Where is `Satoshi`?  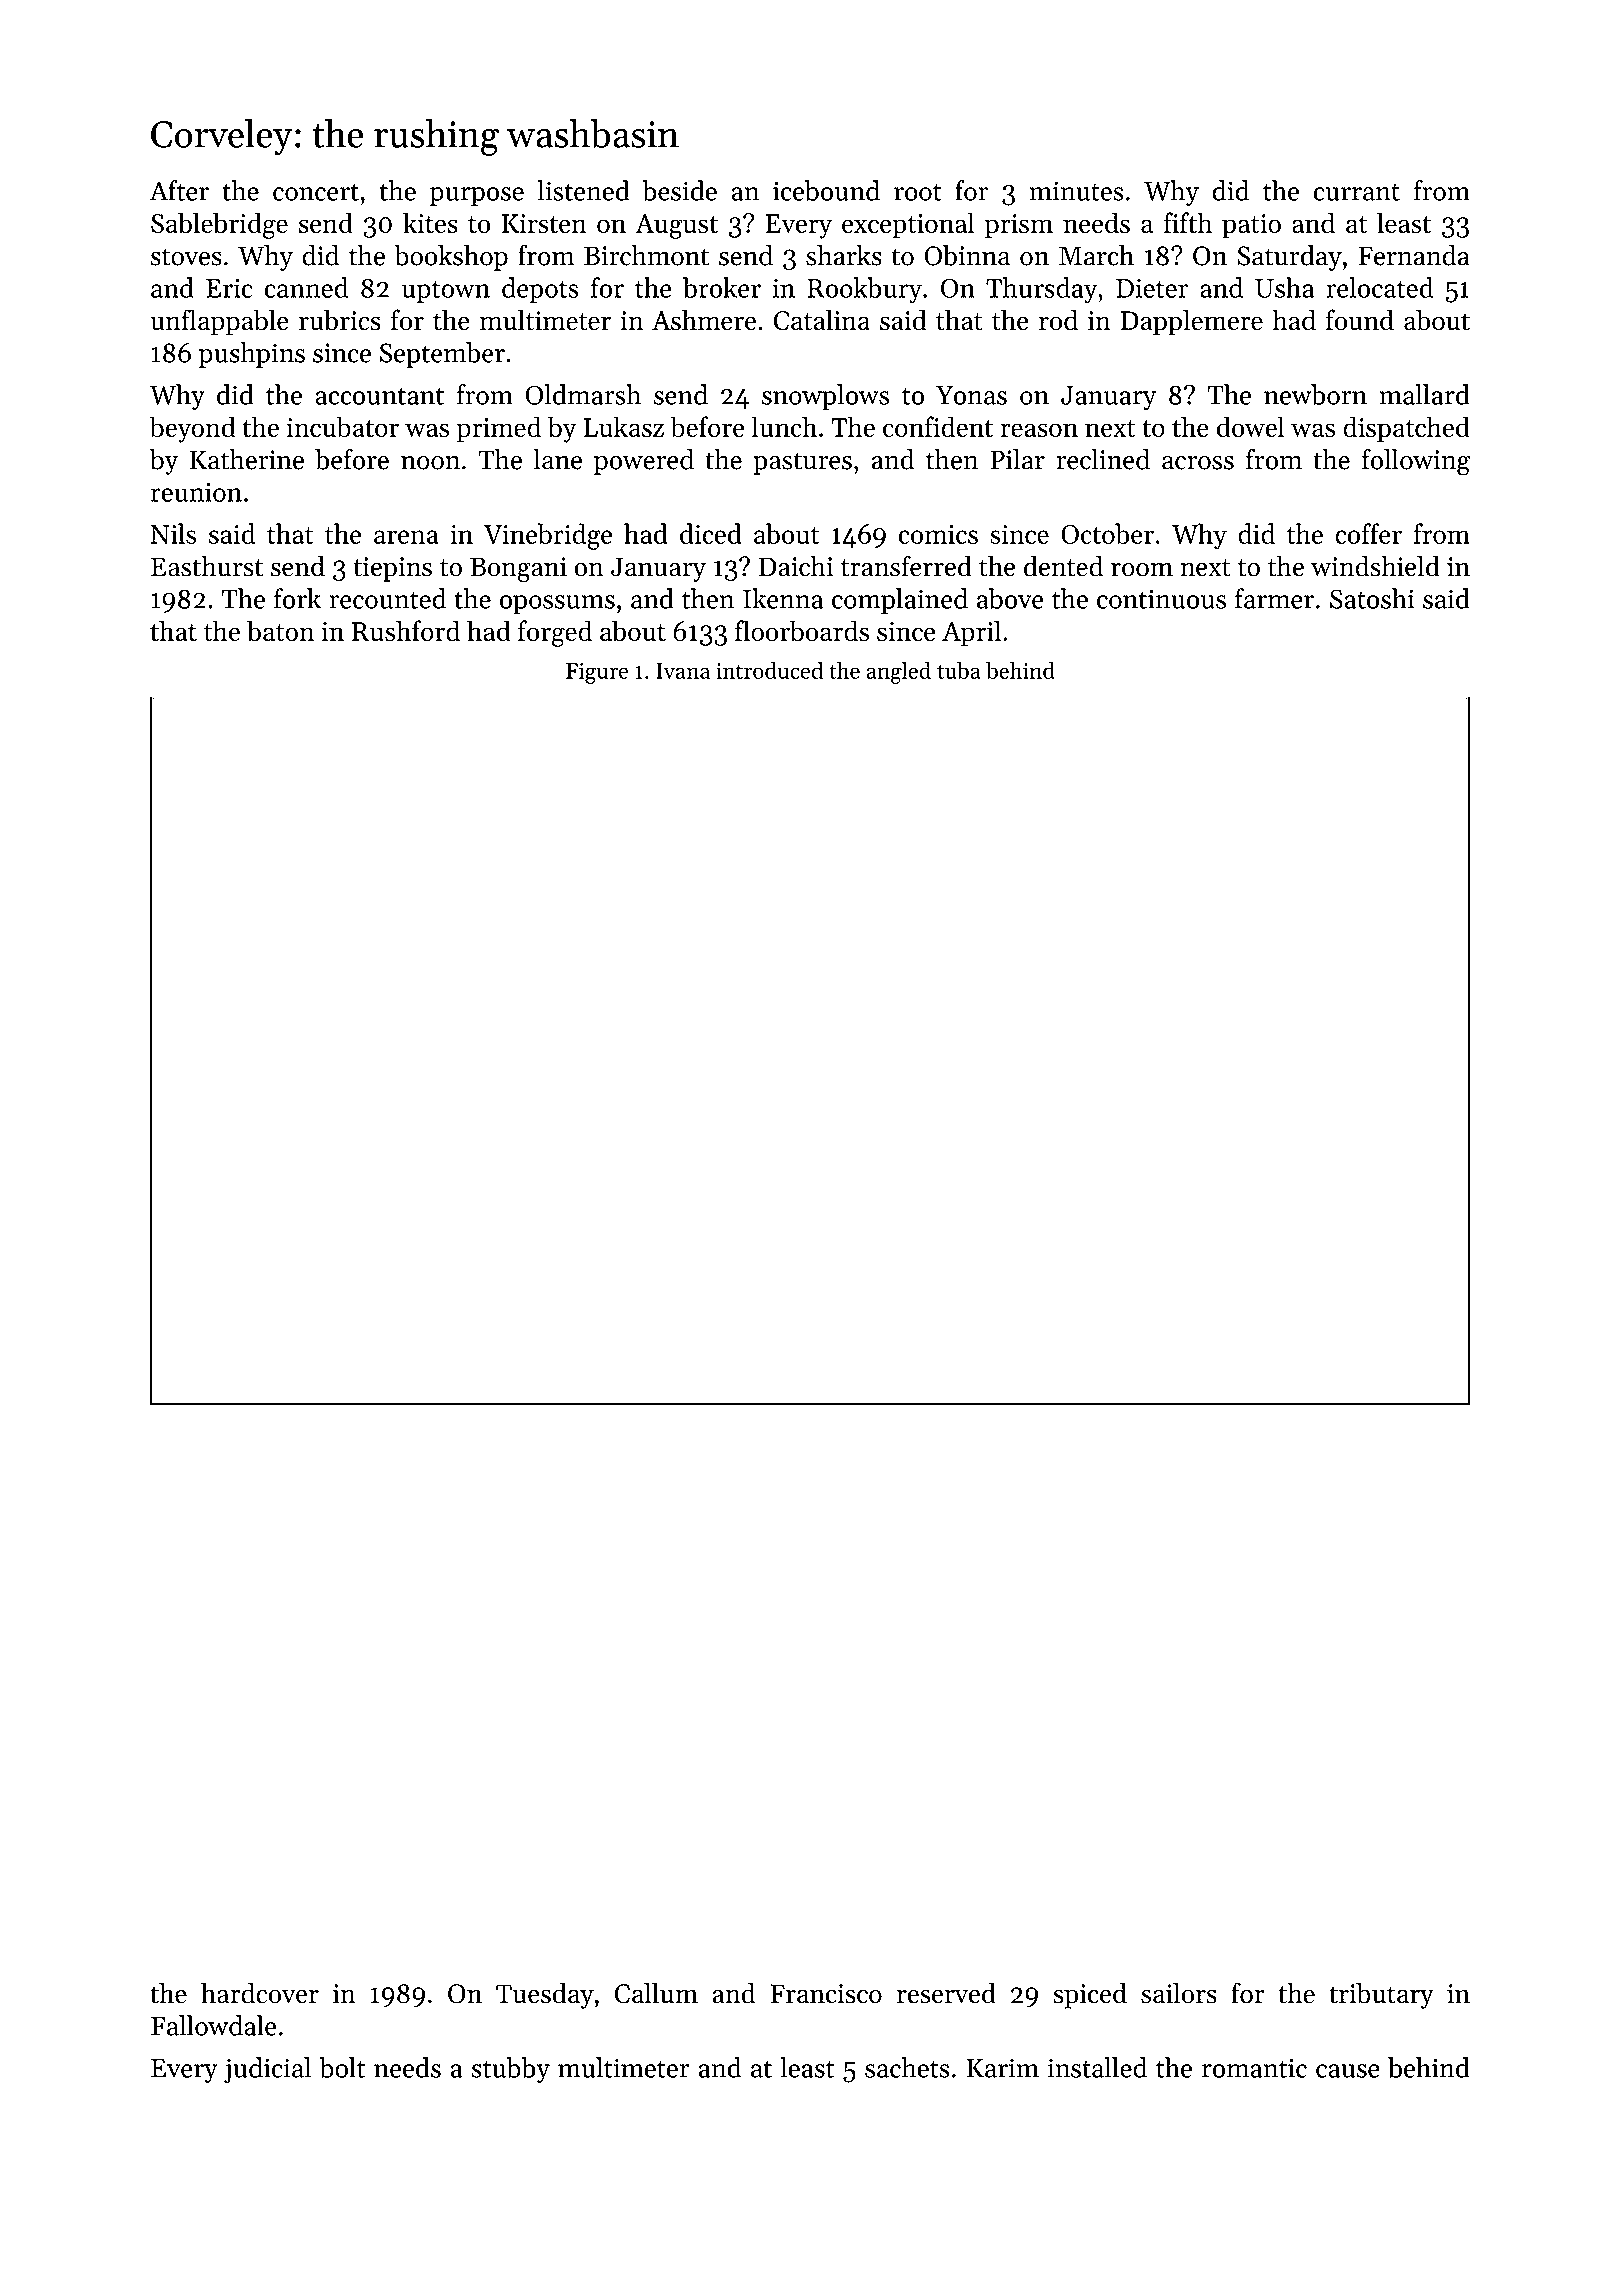 Satoshi is located at coordinates (1372, 598).
